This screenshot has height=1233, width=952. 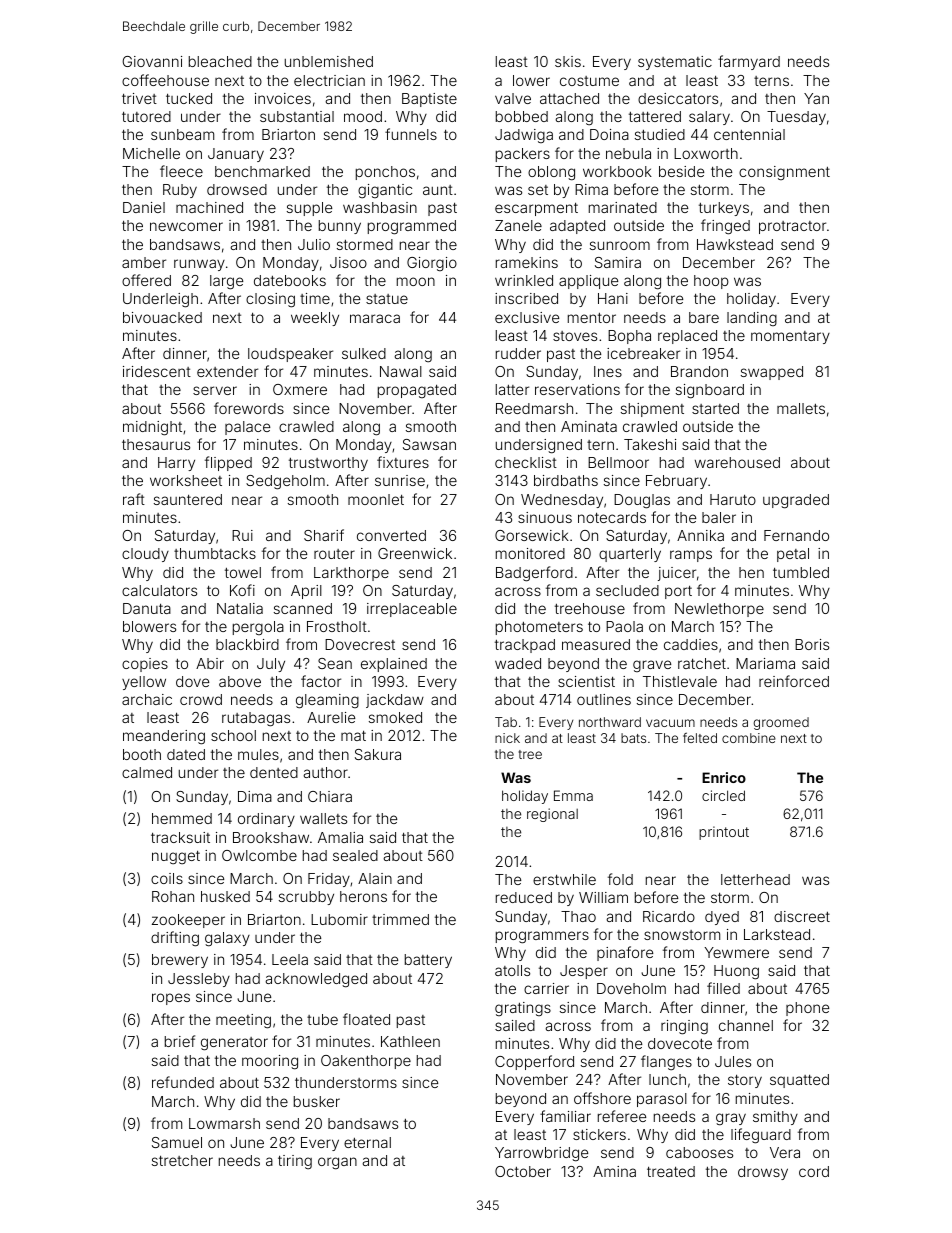 I want to click on Natalia, so click(x=240, y=608).
